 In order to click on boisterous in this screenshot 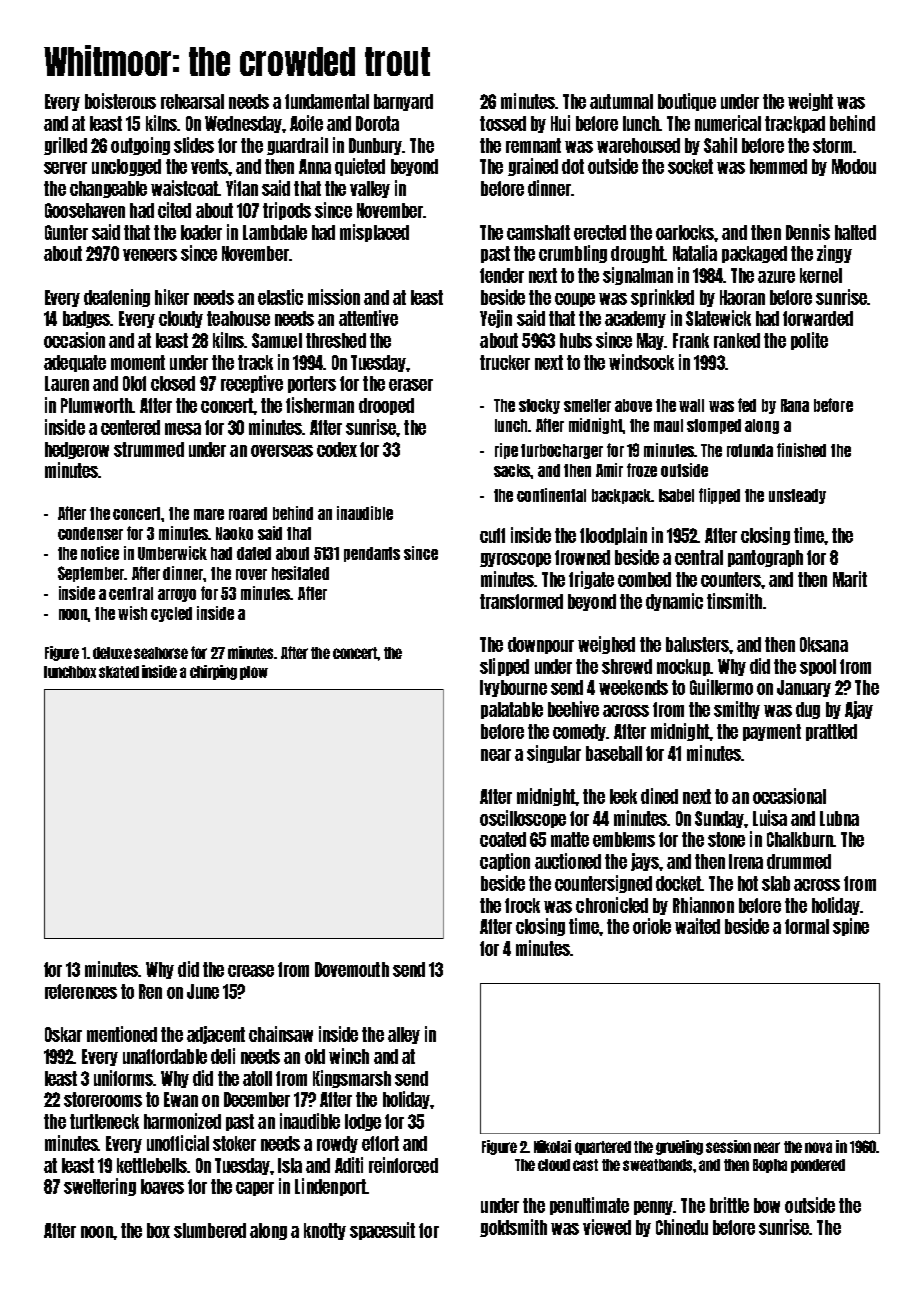, I will do `click(120, 101)`.
